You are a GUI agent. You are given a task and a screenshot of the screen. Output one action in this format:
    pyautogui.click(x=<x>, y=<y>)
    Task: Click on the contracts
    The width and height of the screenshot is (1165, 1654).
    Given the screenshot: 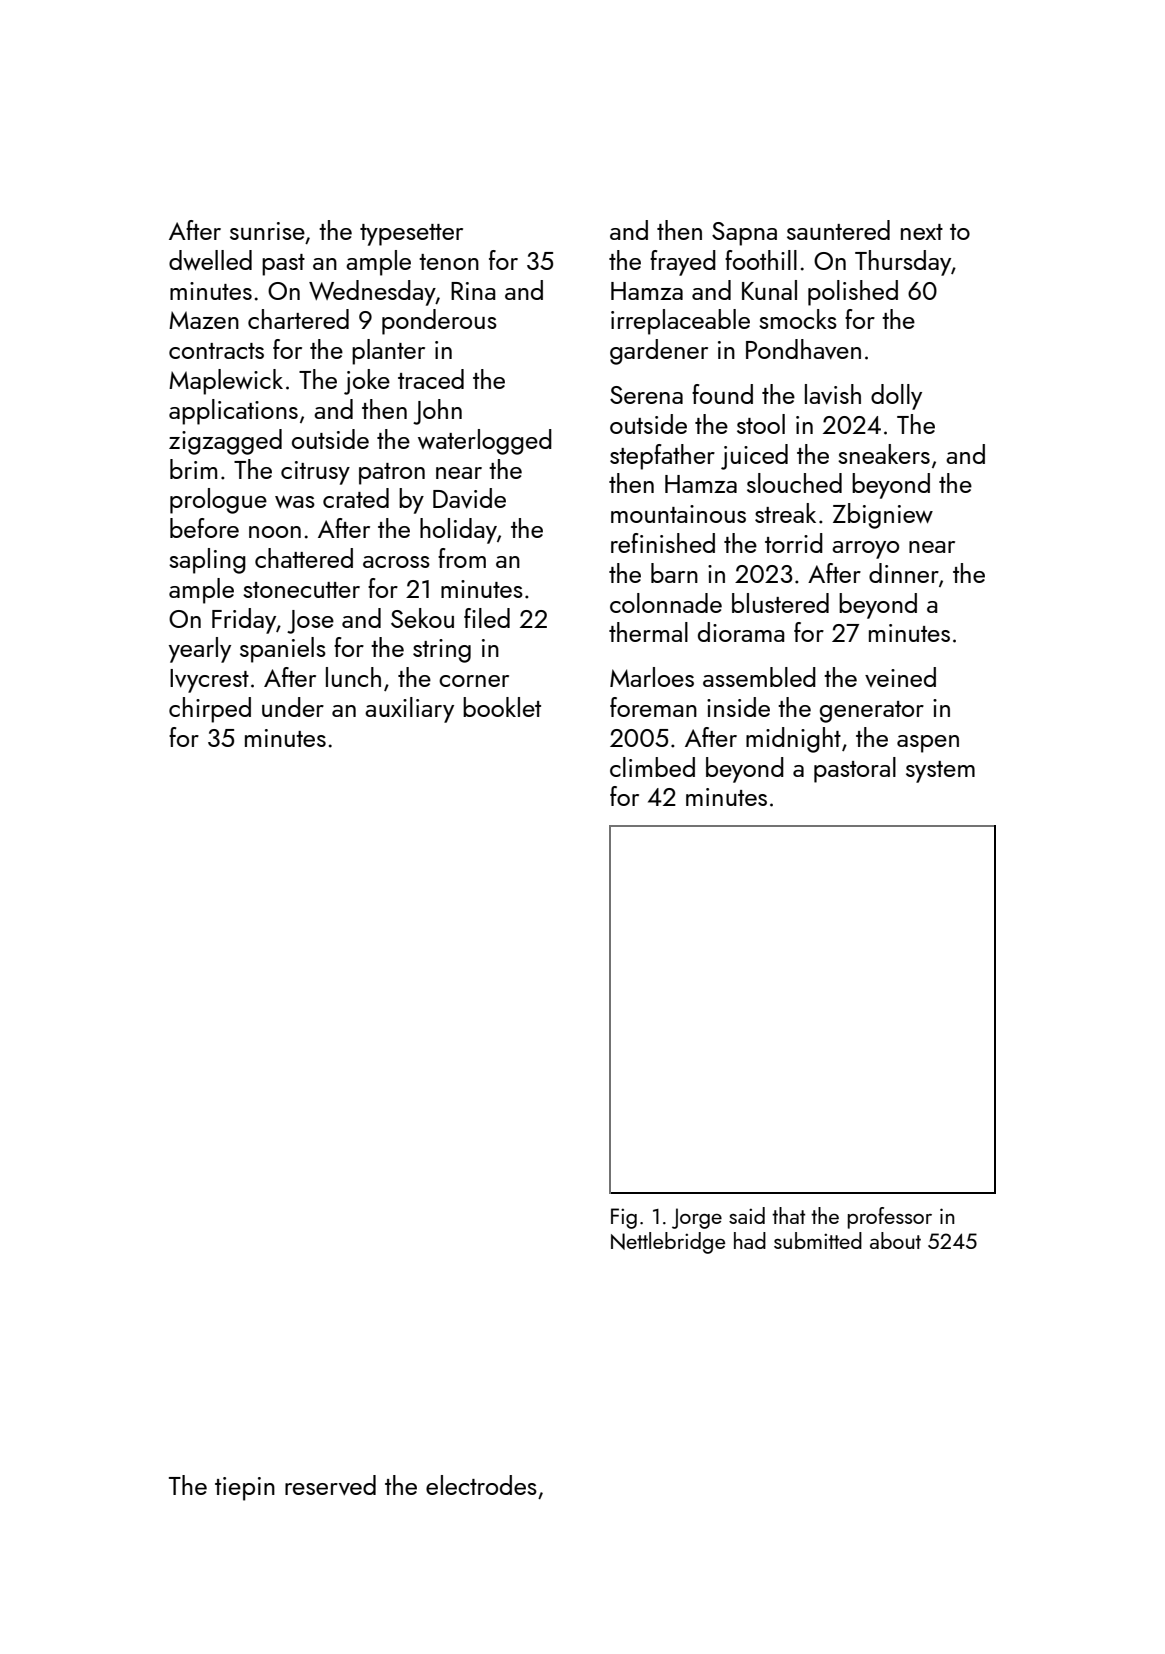 What is the action you would take?
    pyautogui.click(x=216, y=351)
